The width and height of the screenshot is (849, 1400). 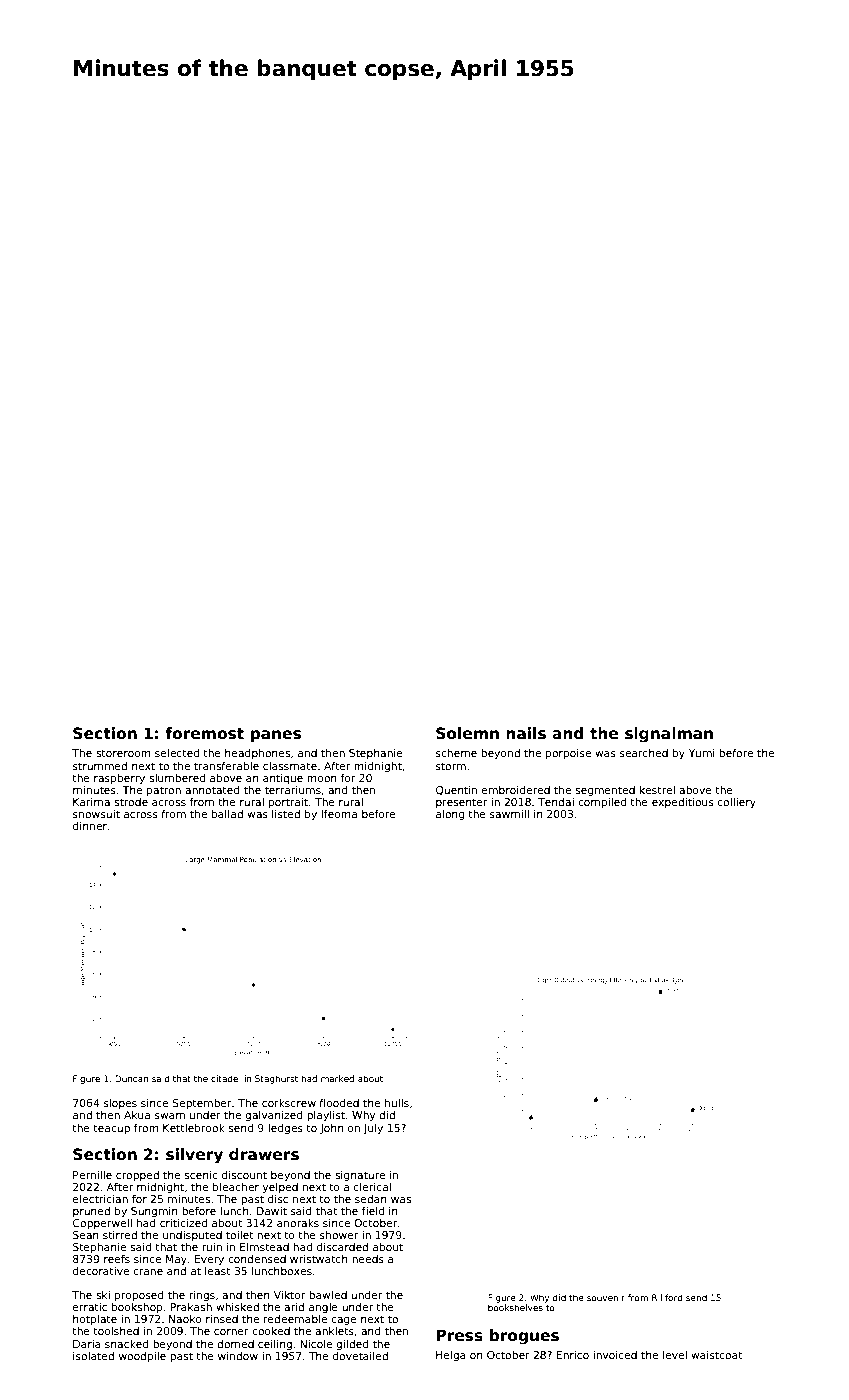 What do you see at coordinates (397, 1103) in the screenshot?
I see `hulls` at bounding box center [397, 1103].
